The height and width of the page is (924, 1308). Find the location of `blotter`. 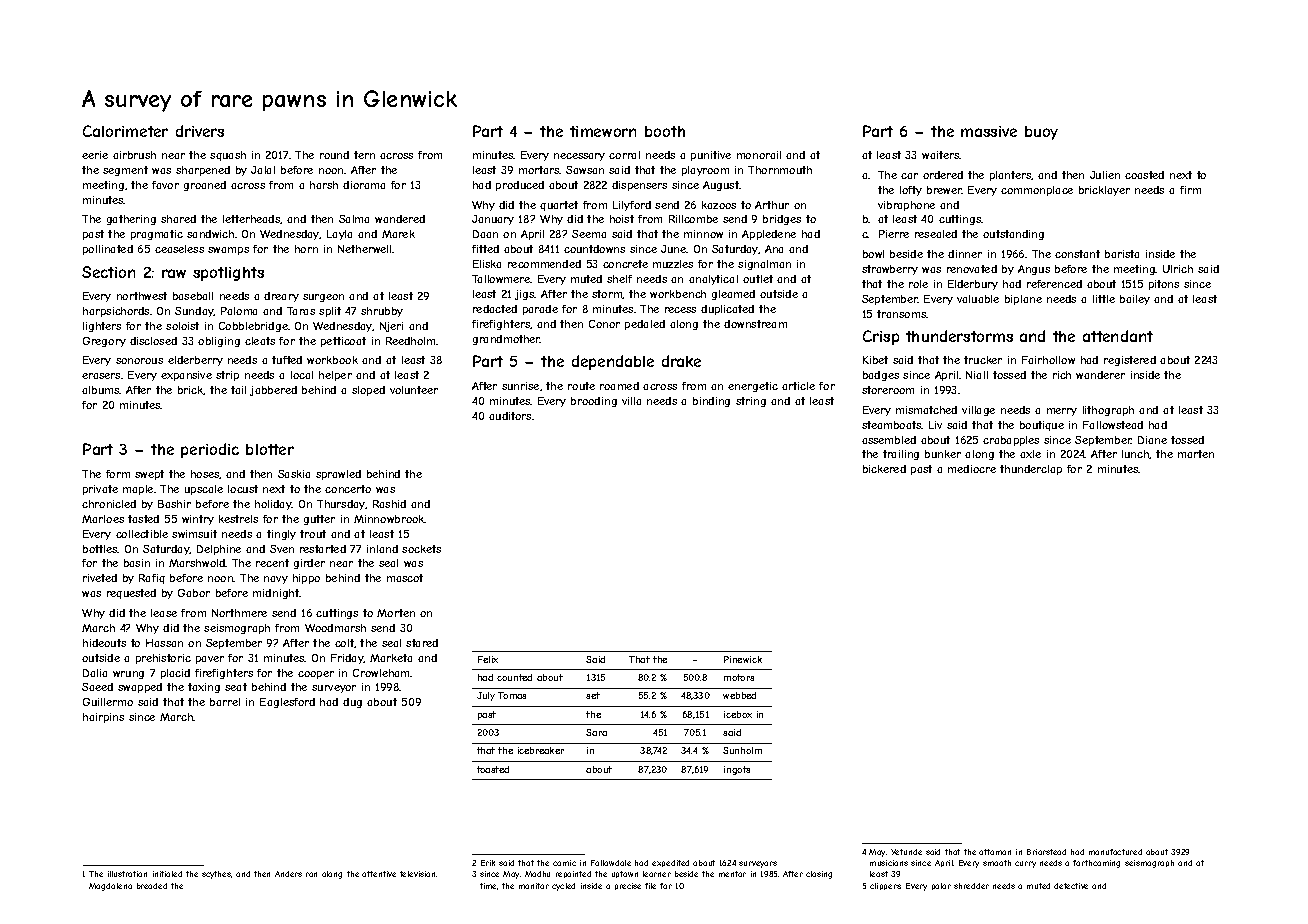

blotter is located at coordinates (270, 449).
